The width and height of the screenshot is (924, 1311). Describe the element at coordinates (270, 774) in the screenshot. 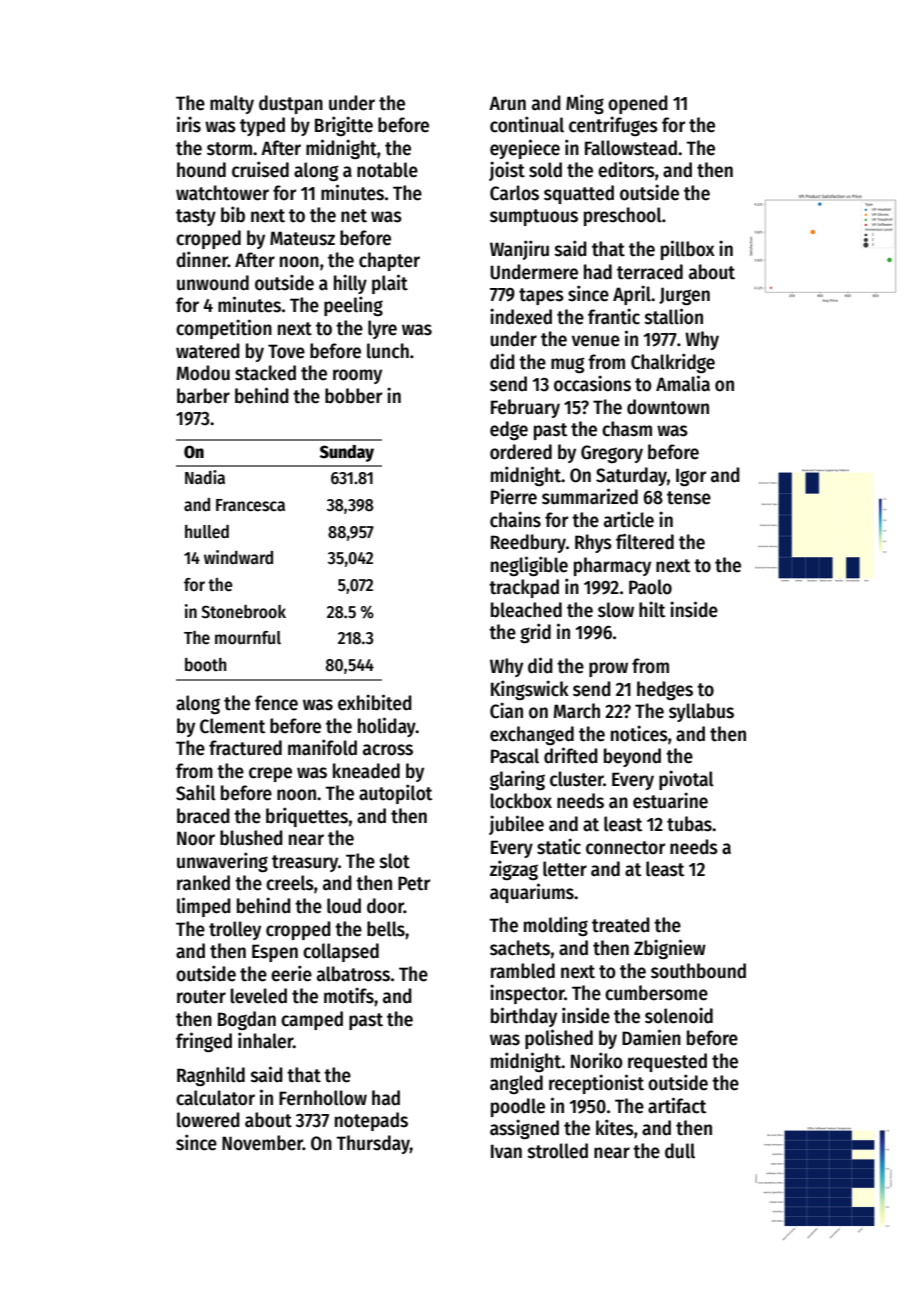

I see `crepe` at that location.
